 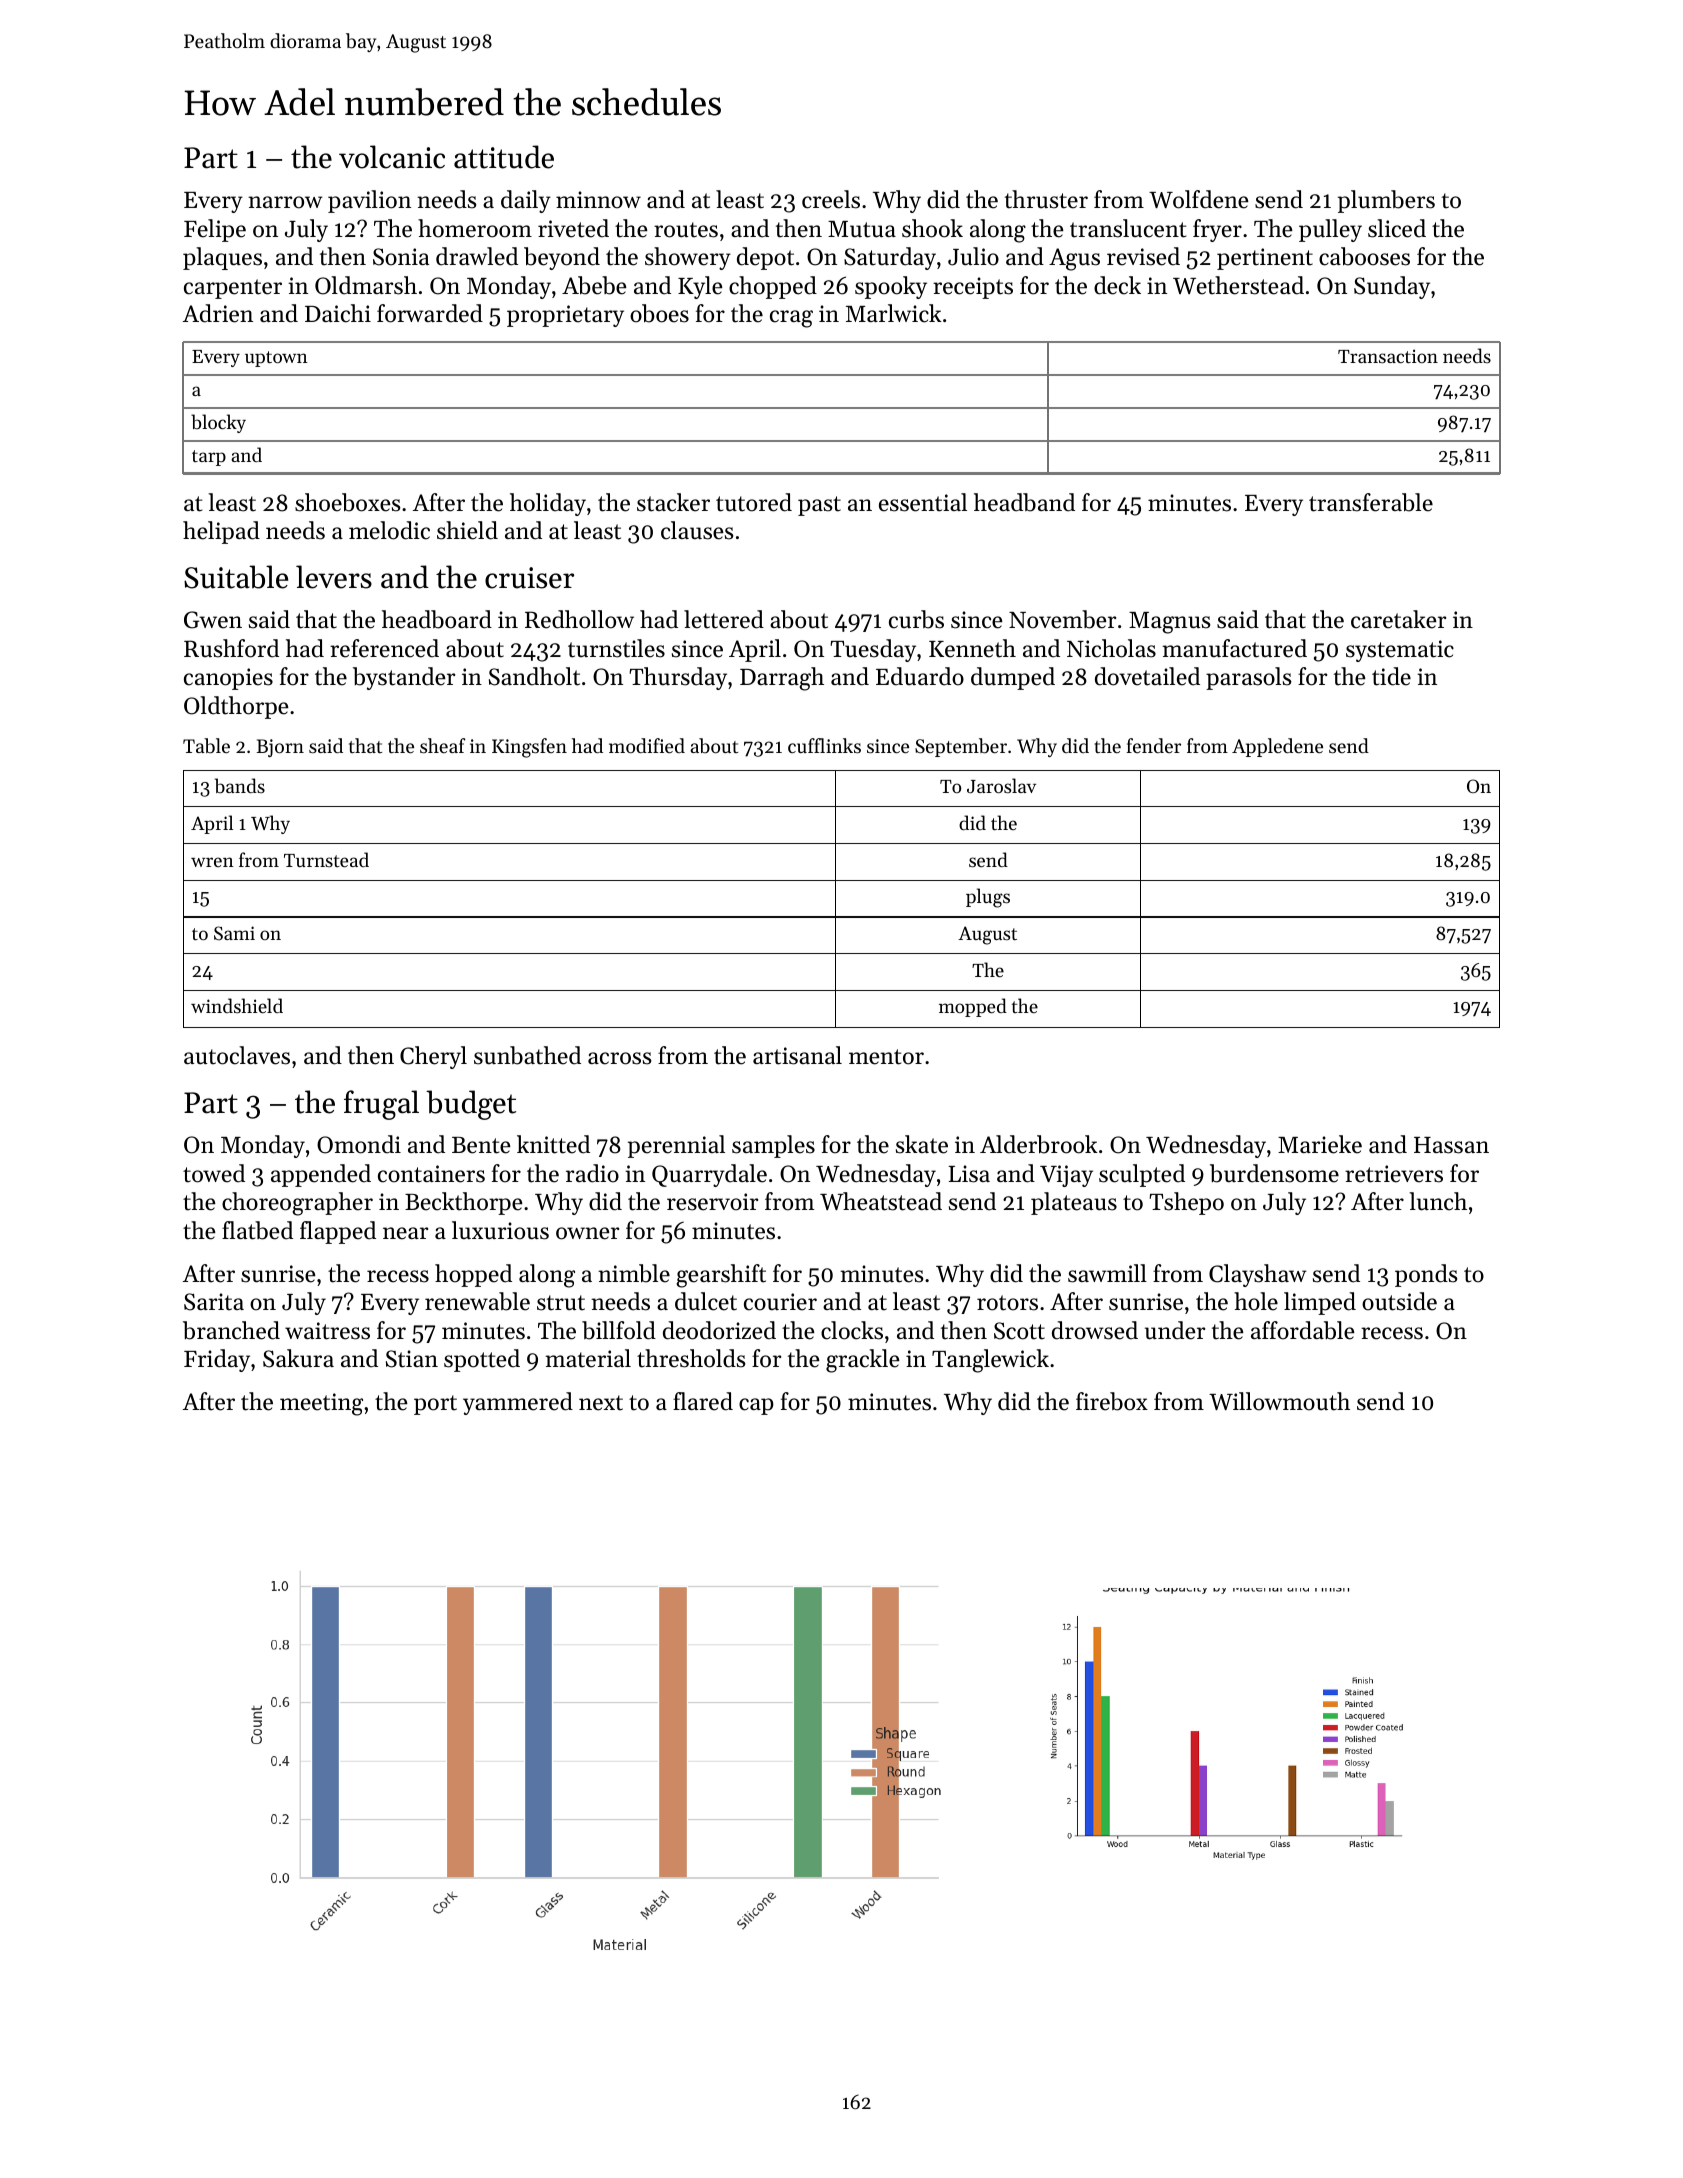 What do you see at coordinates (1277, 747) in the image?
I see `Appledene` at bounding box center [1277, 747].
